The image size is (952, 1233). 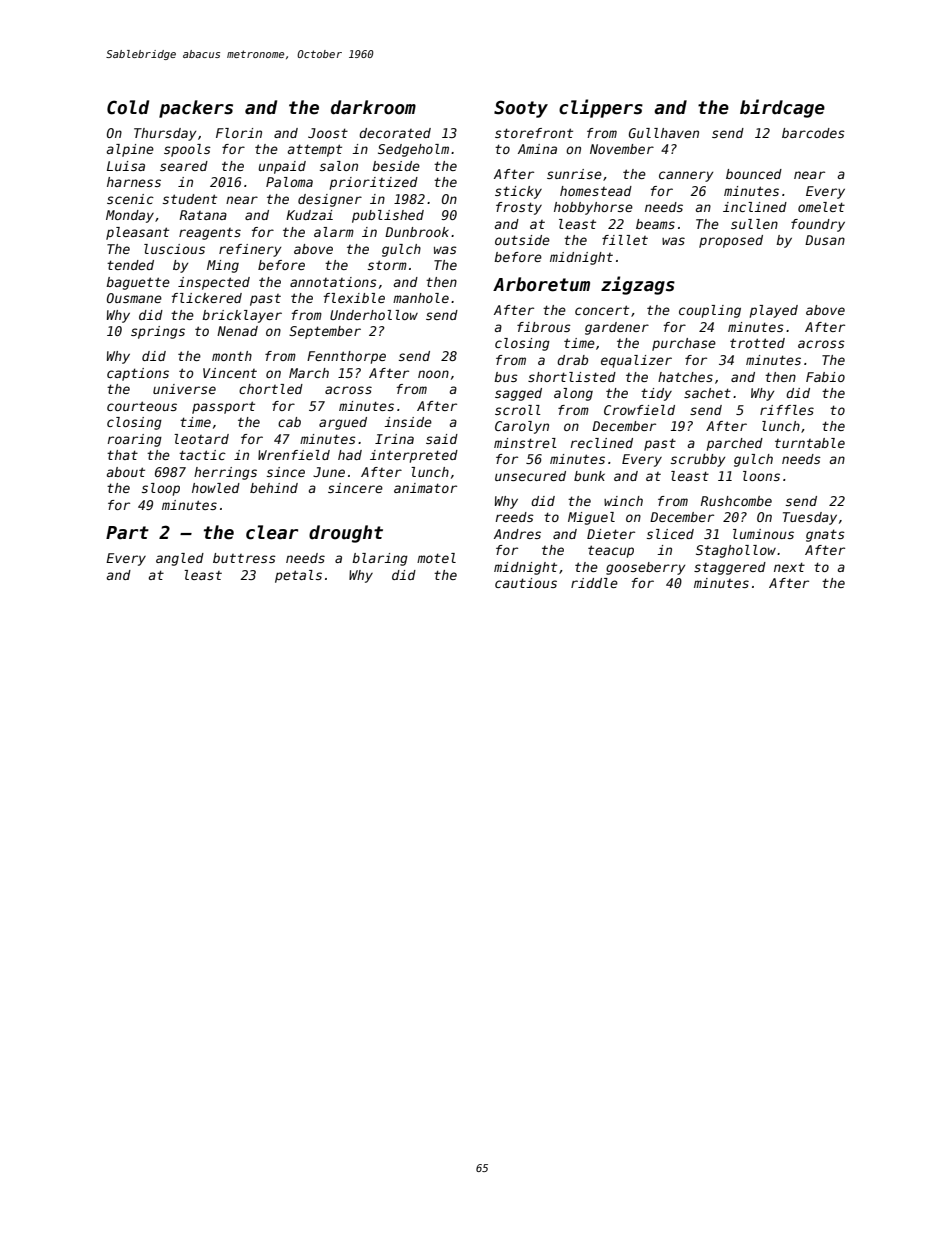 I want to click on birdcage, so click(x=782, y=108).
